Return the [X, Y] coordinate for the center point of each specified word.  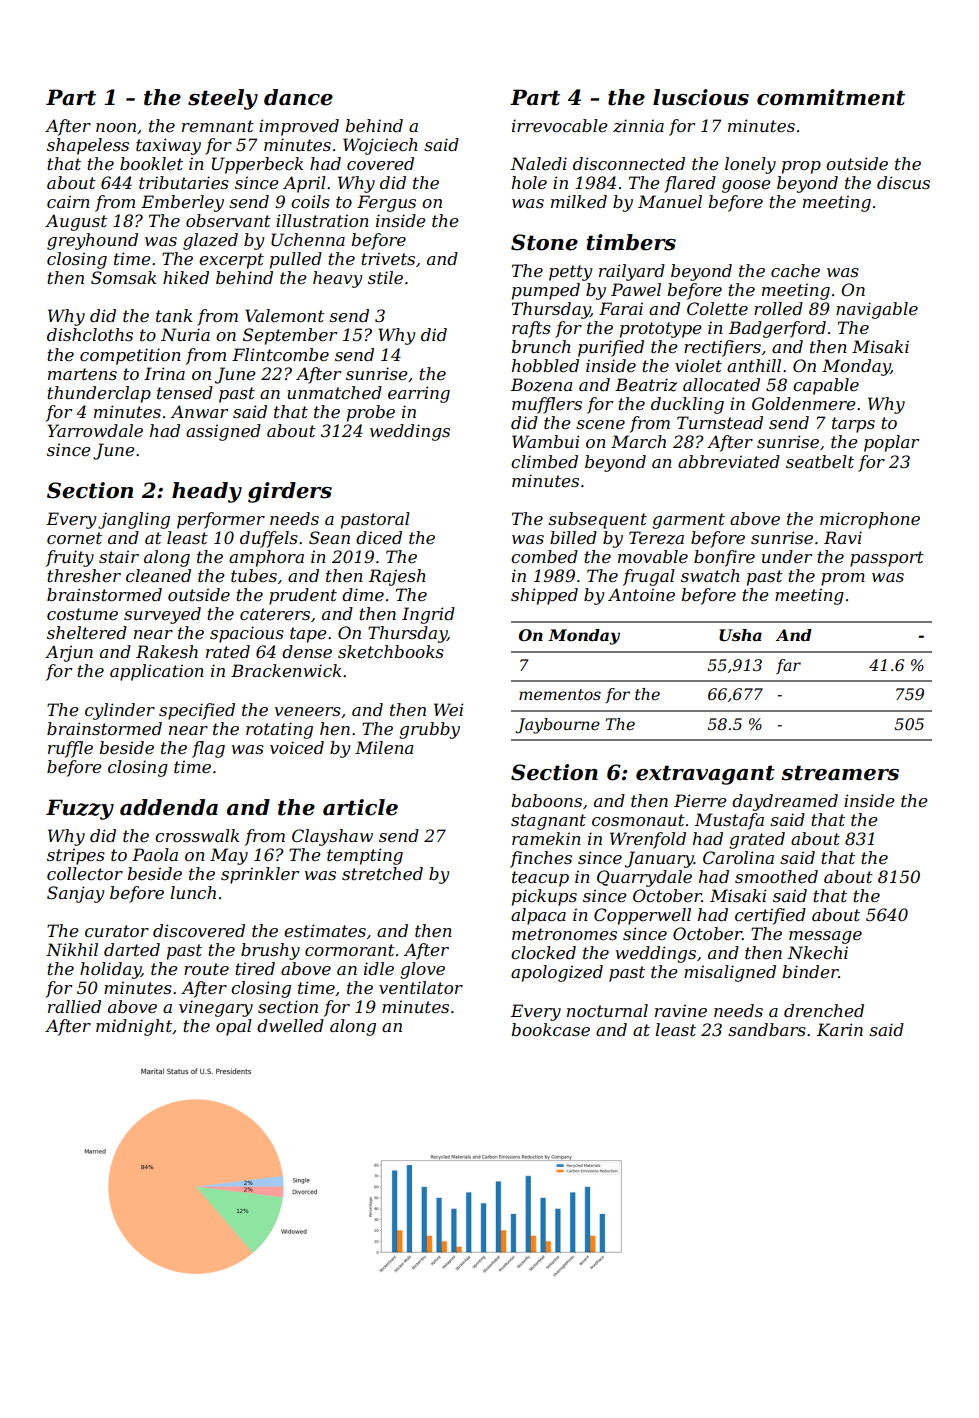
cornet [74, 538]
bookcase [550, 1029]
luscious [701, 97]
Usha [740, 635]
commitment [831, 97]
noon [116, 127]
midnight [134, 1027]
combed [544, 556]
